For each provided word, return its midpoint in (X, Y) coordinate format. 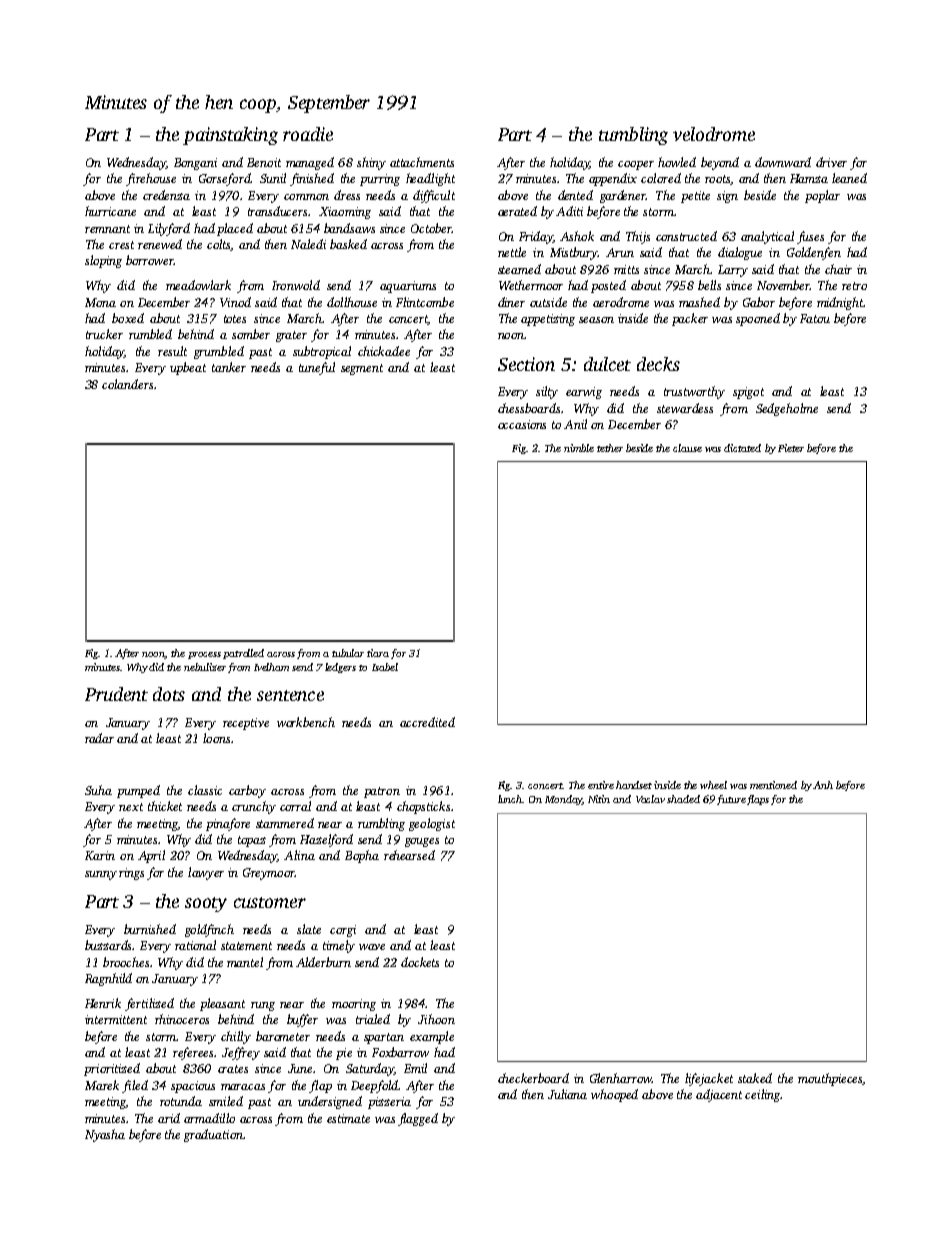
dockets (420, 962)
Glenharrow (621, 1078)
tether (610, 448)
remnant (107, 229)
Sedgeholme (787, 409)
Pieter (791, 448)
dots (169, 694)
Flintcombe (425, 302)
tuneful (317, 368)
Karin (100, 855)
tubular (348, 653)
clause (687, 448)
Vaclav (650, 799)
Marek (102, 1085)
